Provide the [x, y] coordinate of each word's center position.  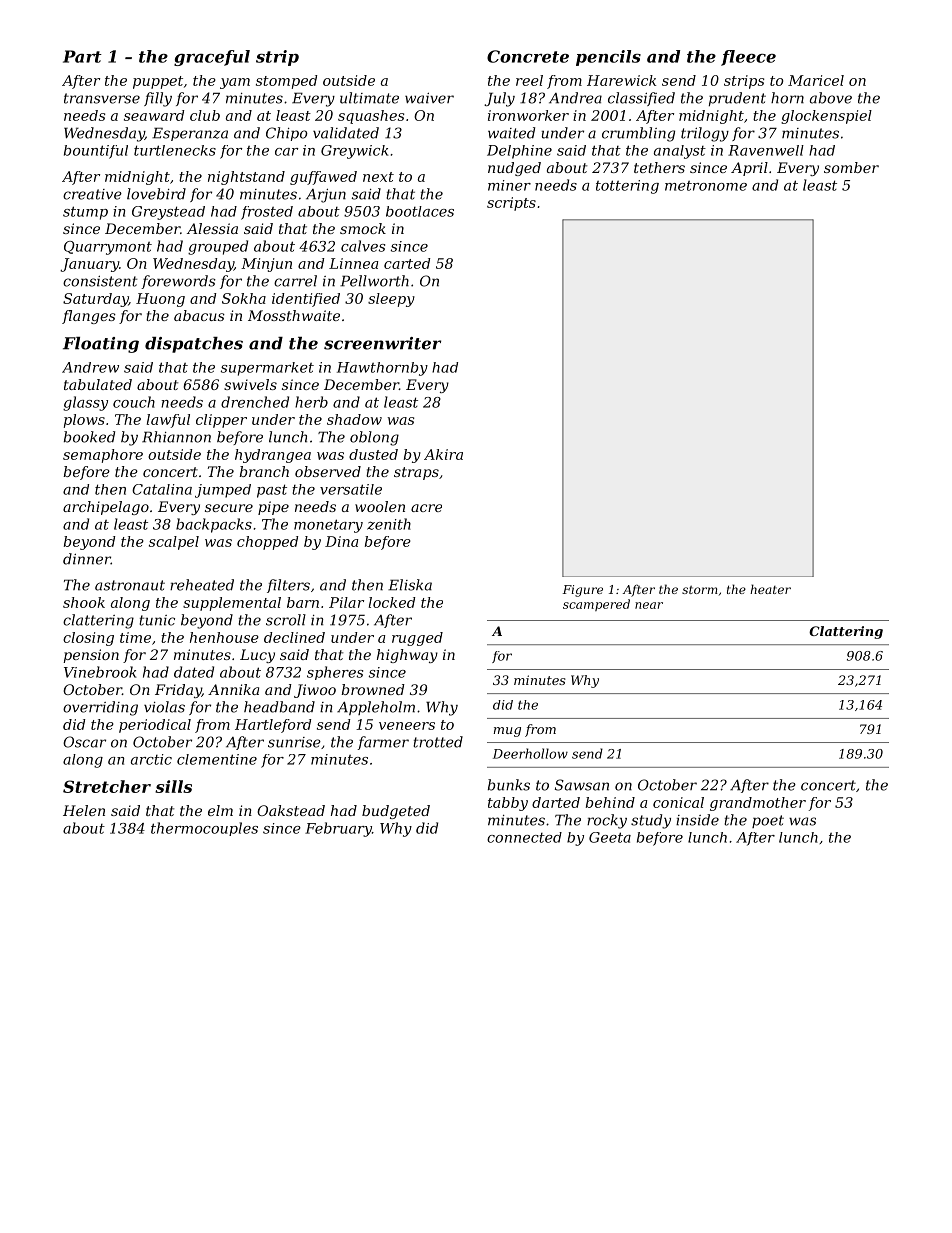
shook [84, 602]
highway [407, 656]
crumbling [638, 134]
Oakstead [291, 810]
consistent [100, 281]
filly [158, 99]
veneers [407, 726]
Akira [443, 454]
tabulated [98, 384]
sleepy [391, 300]
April [749, 169]
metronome [706, 186]
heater [770, 589]
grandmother [758, 804]
